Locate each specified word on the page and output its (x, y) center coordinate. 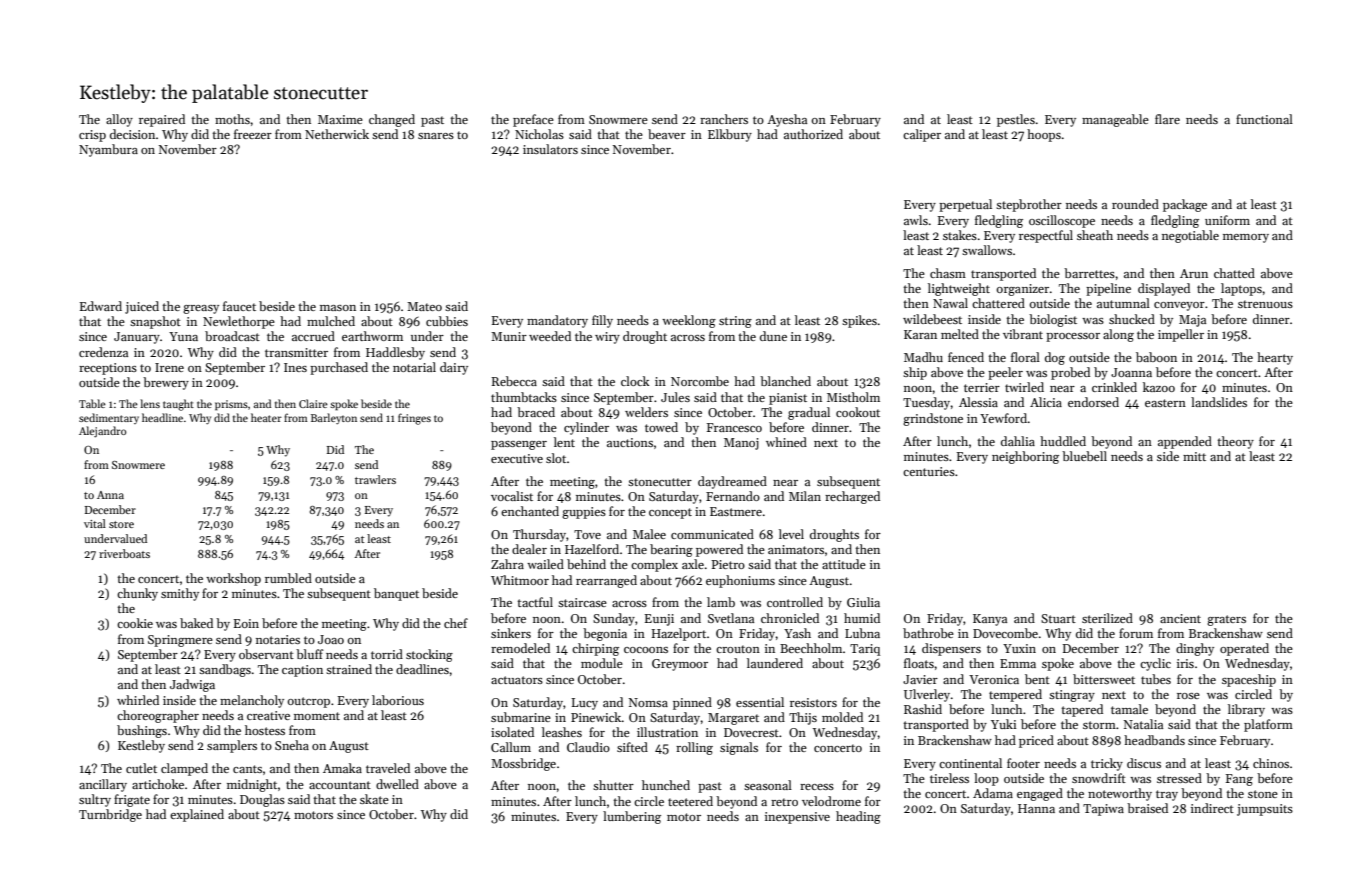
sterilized (1107, 618)
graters (1226, 620)
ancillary (103, 785)
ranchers (724, 119)
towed (661, 427)
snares (436, 136)
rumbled (288, 578)
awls (916, 220)
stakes (960, 235)
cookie (135, 623)
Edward (101, 306)
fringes (414, 419)
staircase (582, 602)
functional (1264, 119)
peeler (1005, 373)
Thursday (539, 535)
